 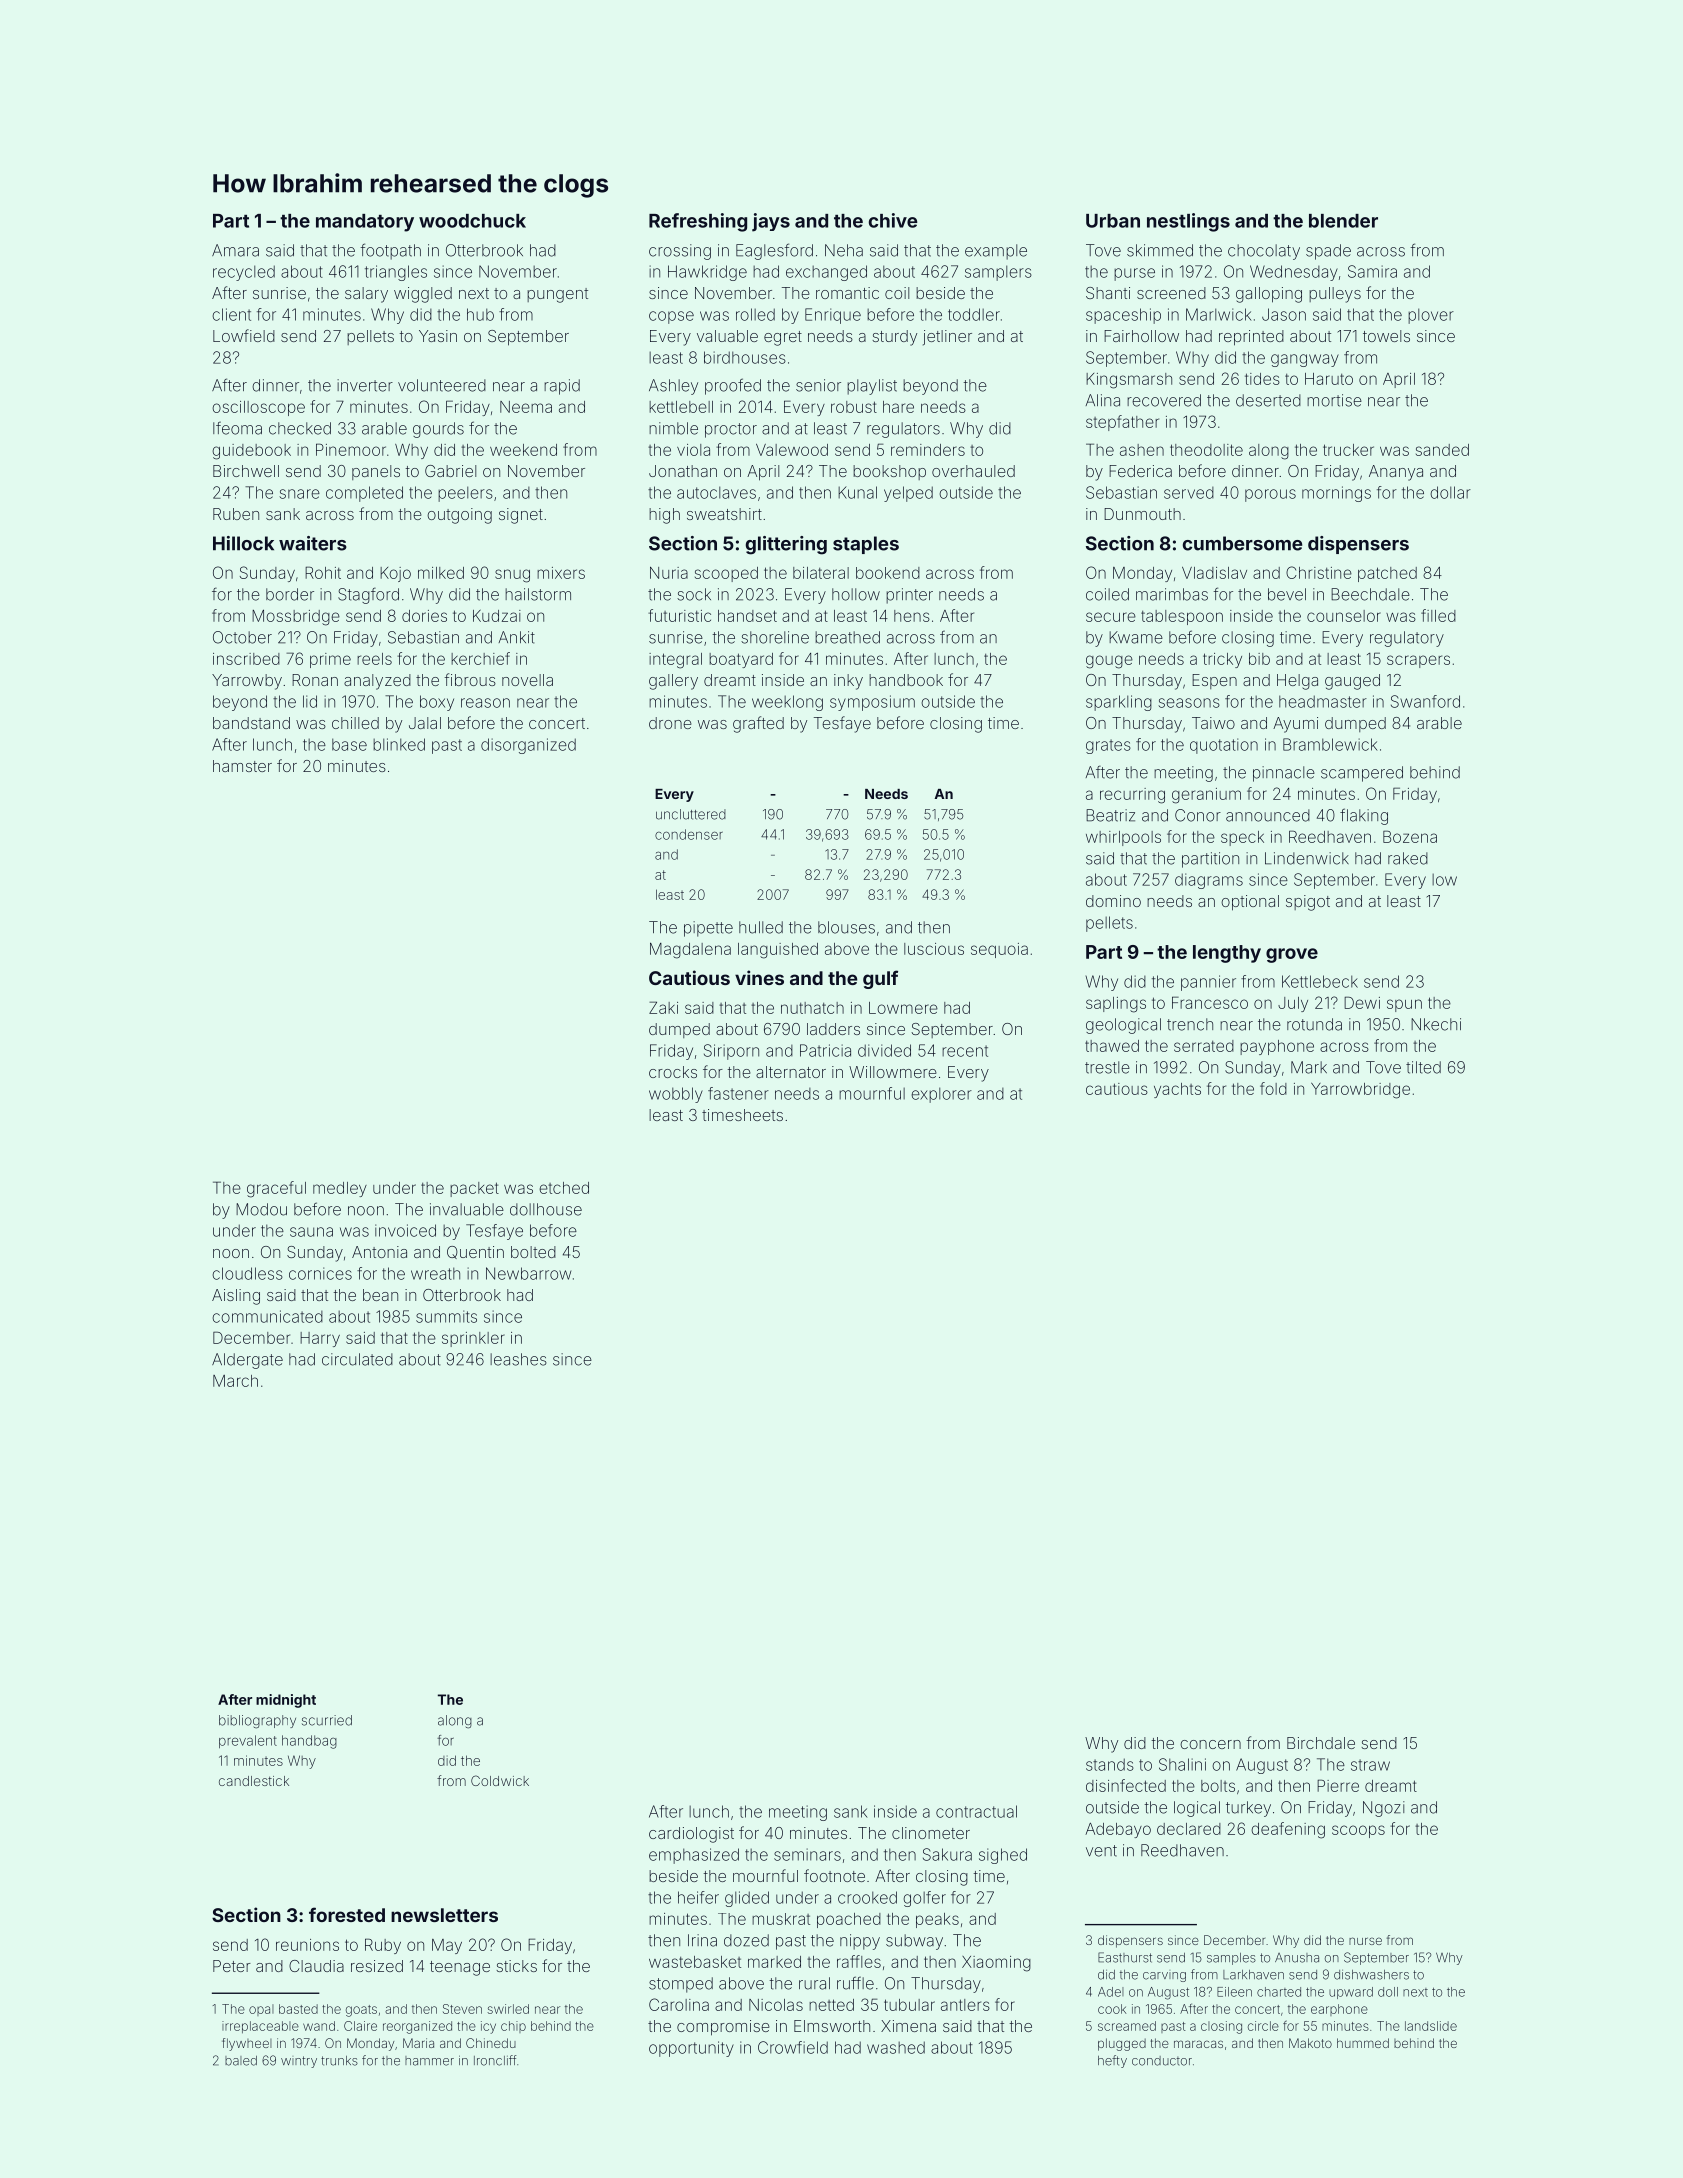 I want to click on pannier, so click(x=1208, y=983).
